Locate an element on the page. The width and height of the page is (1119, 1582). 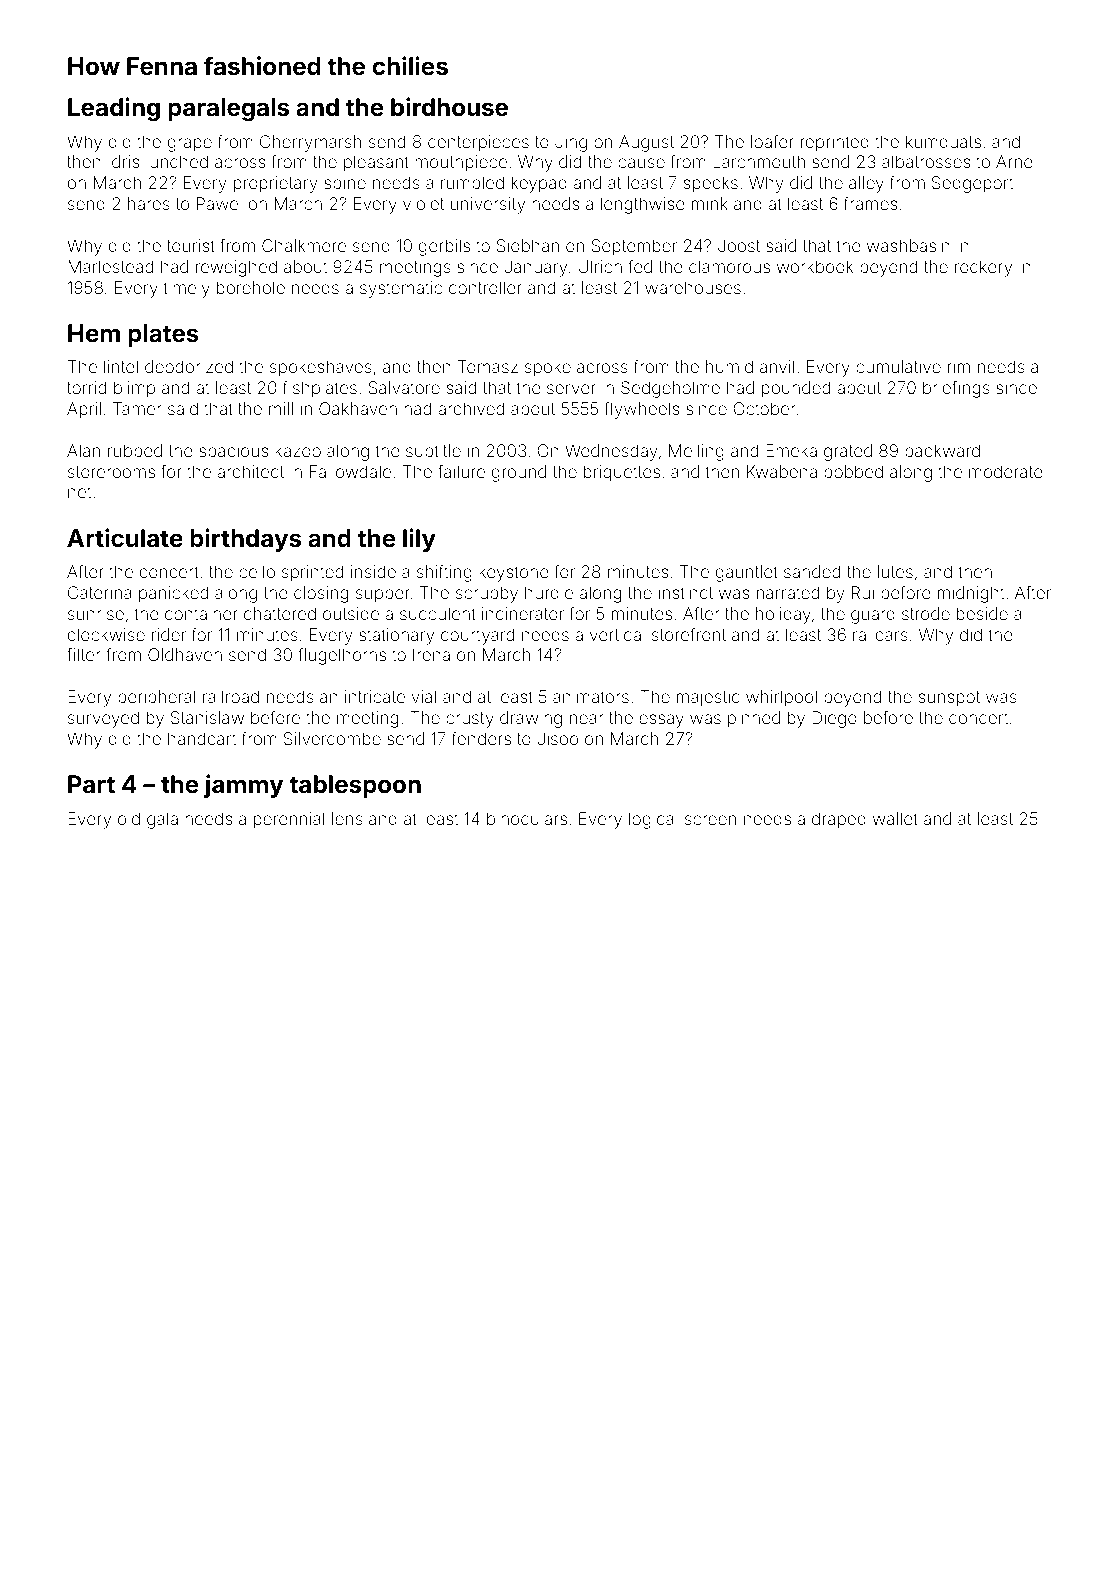
alley is located at coordinates (866, 184).
